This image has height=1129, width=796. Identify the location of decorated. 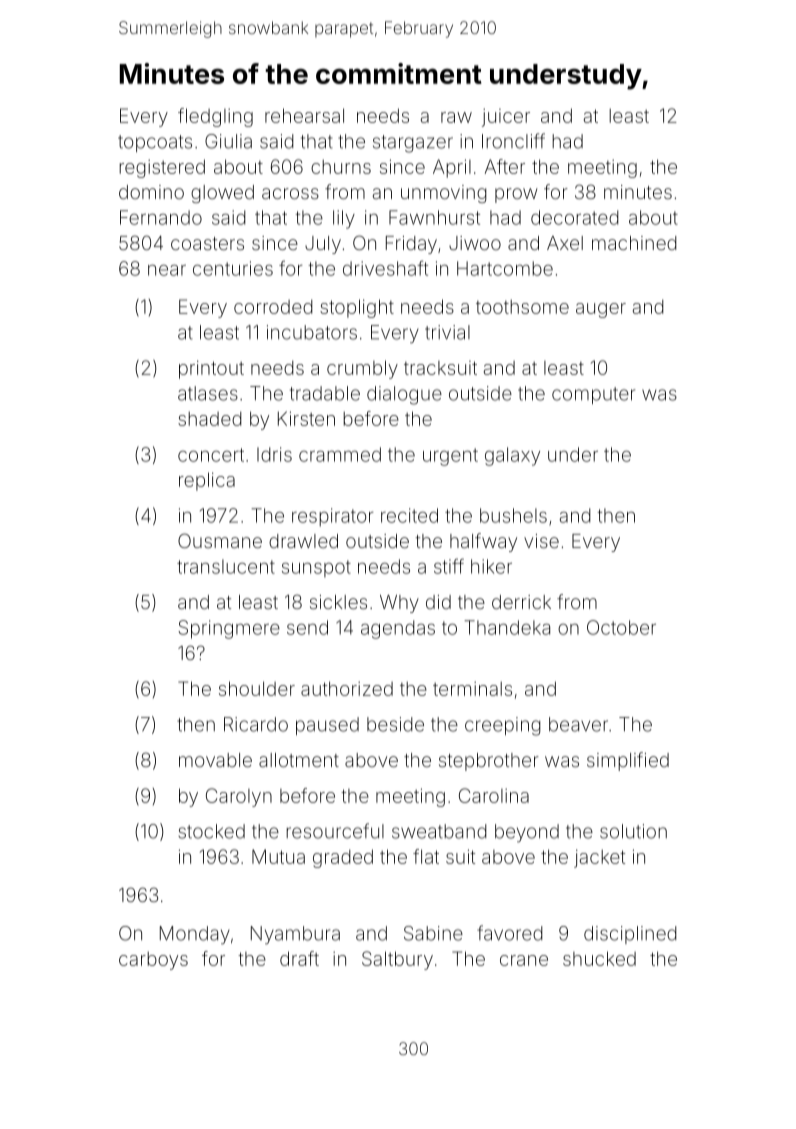
(575, 217).
